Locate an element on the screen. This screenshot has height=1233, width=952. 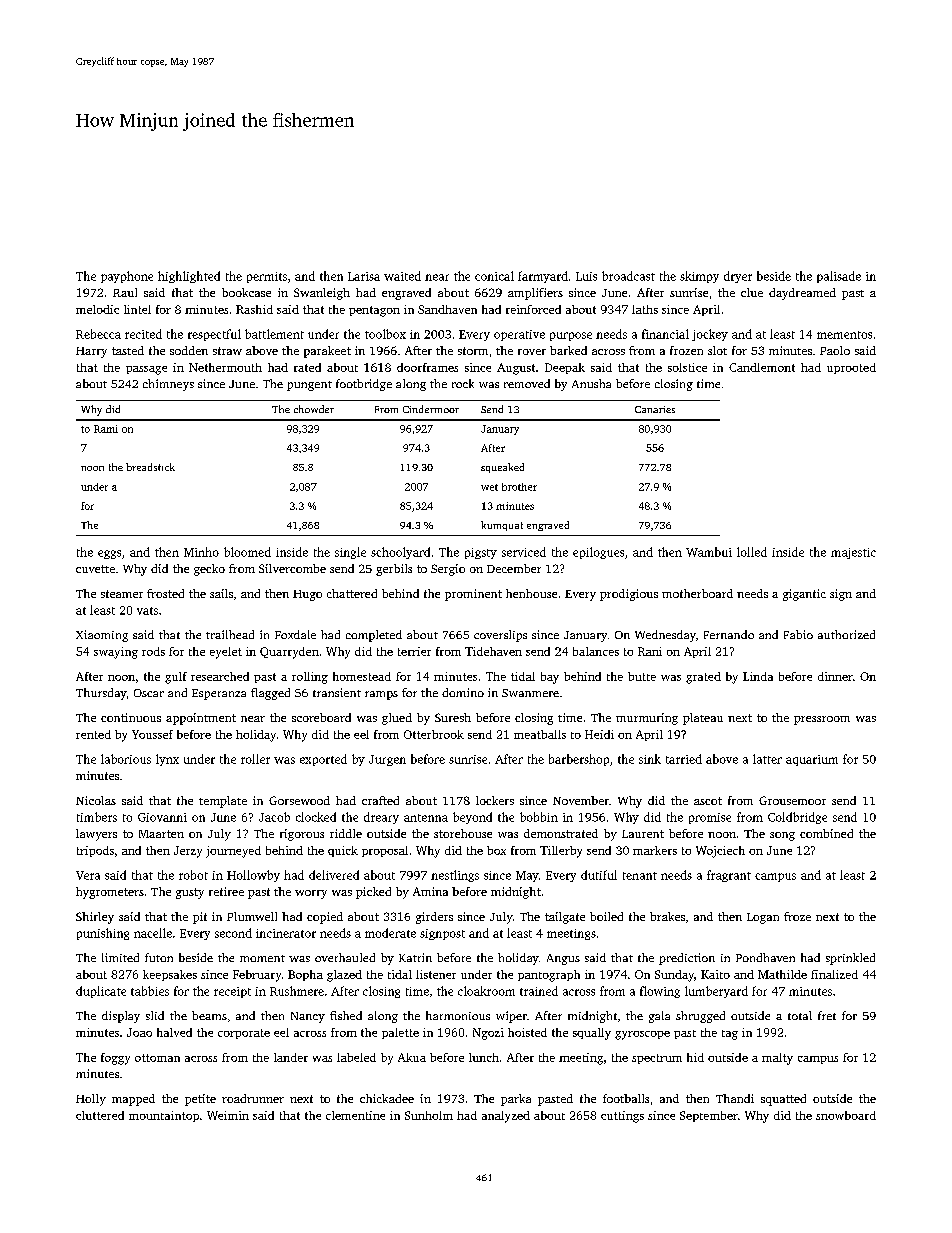
fished is located at coordinates (346, 1015).
